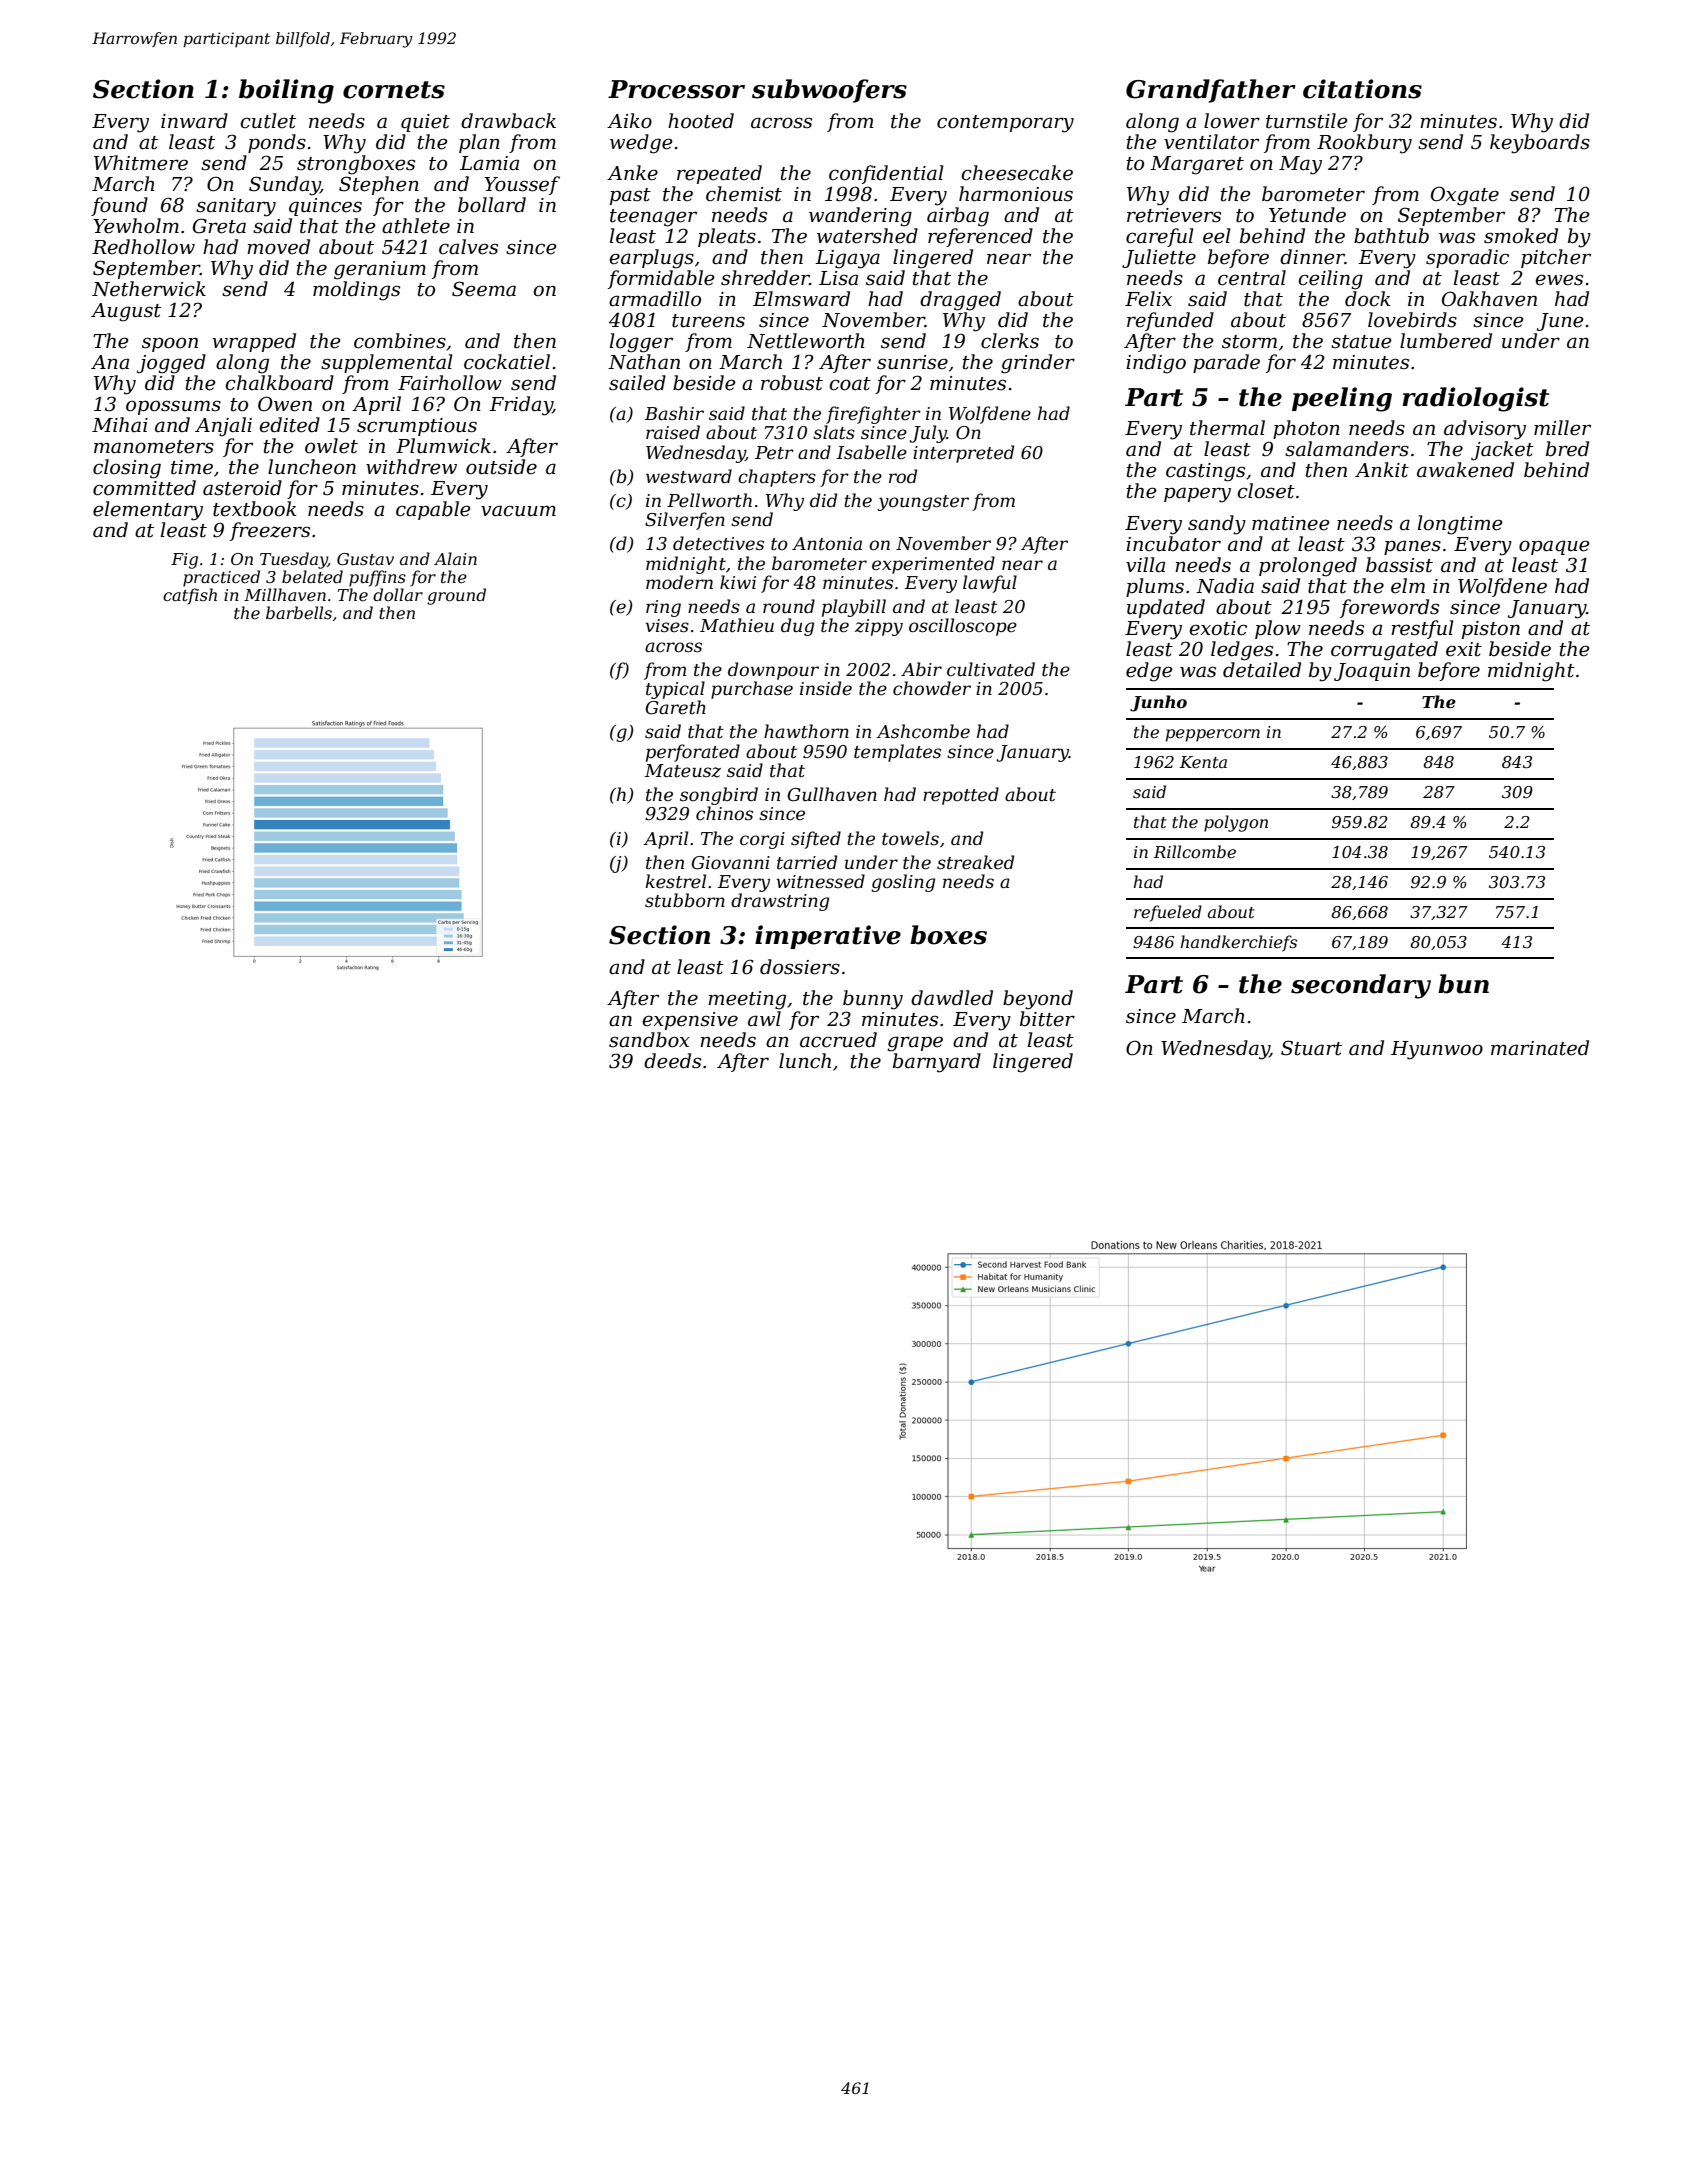  I want to click on barbells, so click(299, 612).
